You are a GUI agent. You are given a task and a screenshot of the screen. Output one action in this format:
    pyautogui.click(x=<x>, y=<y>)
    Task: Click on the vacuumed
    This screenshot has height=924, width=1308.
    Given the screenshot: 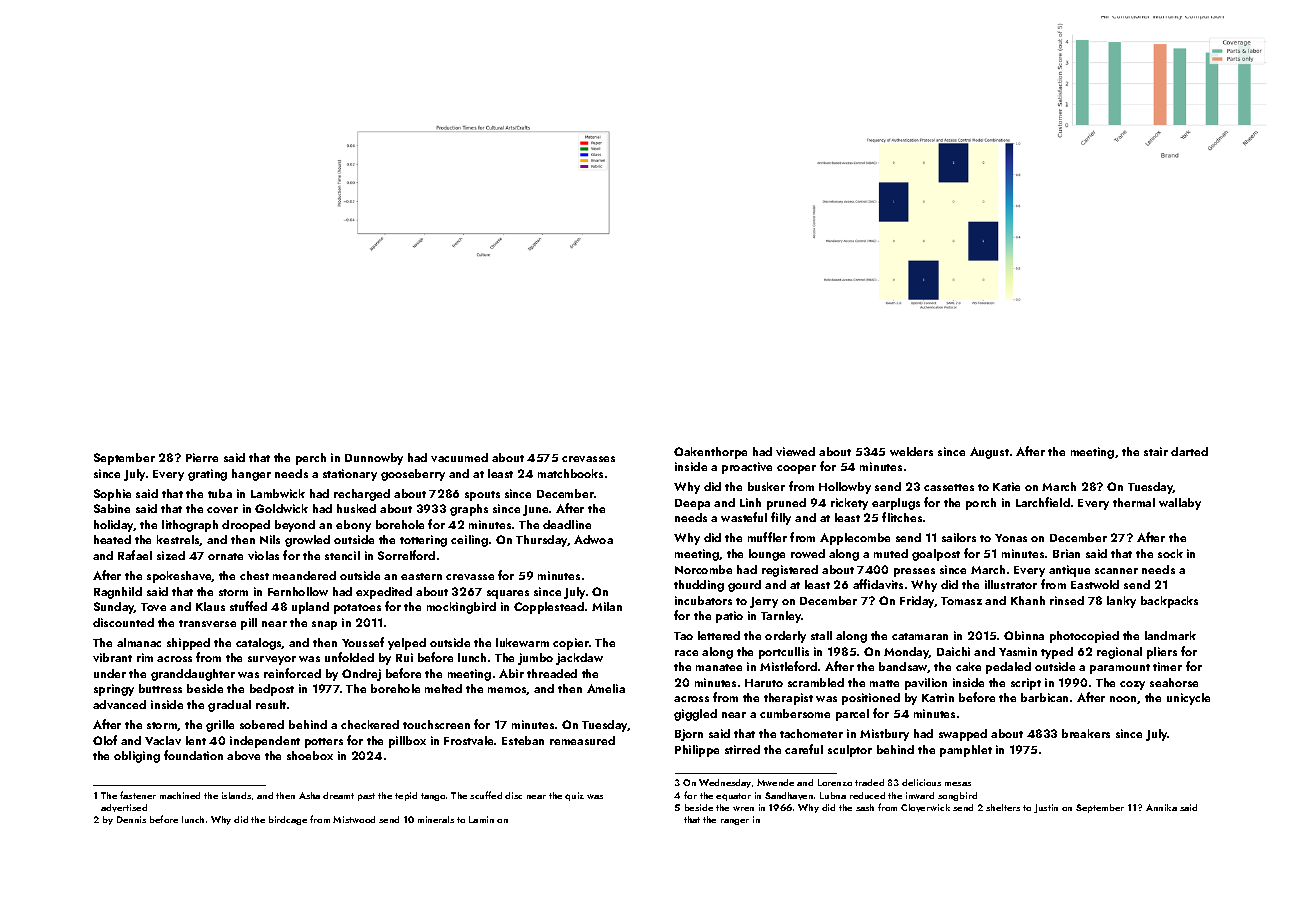 What is the action you would take?
    pyautogui.click(x=459, y=457)
